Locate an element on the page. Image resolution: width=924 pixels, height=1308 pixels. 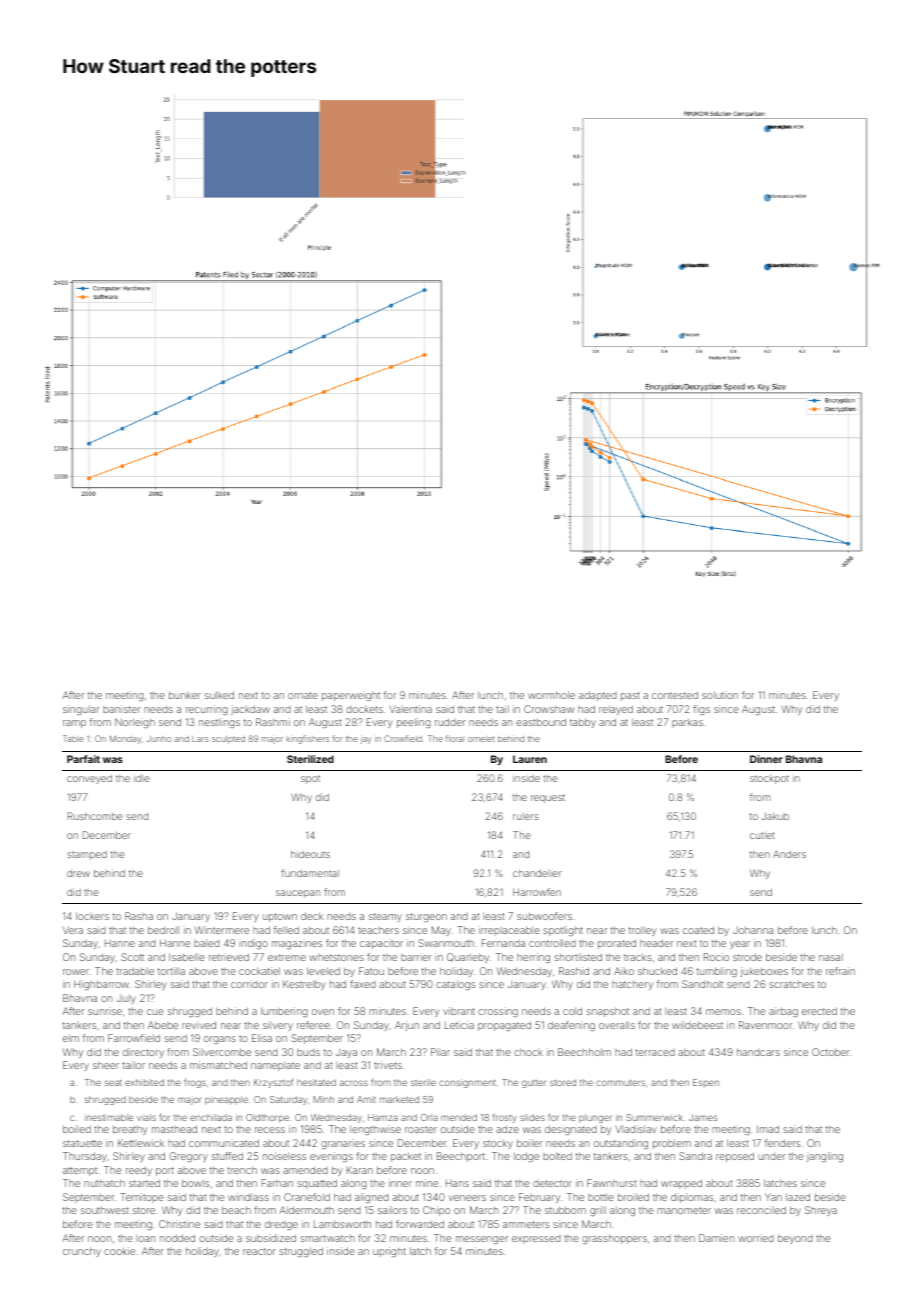
drew is located at coordinates (78, 873).
